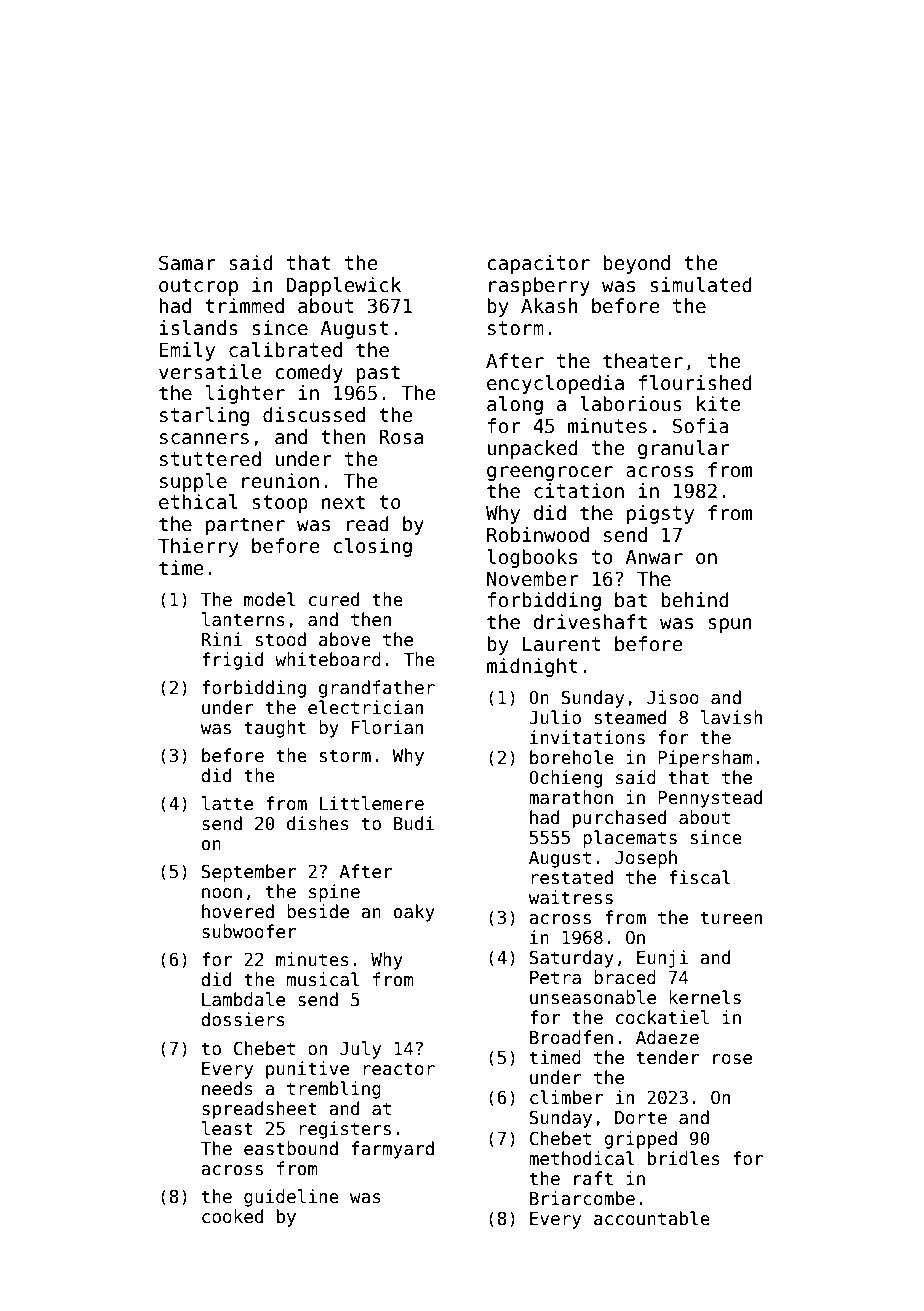 The width and height of the page is (924, 1311). I want to click on tureen, so click(731, 918).
